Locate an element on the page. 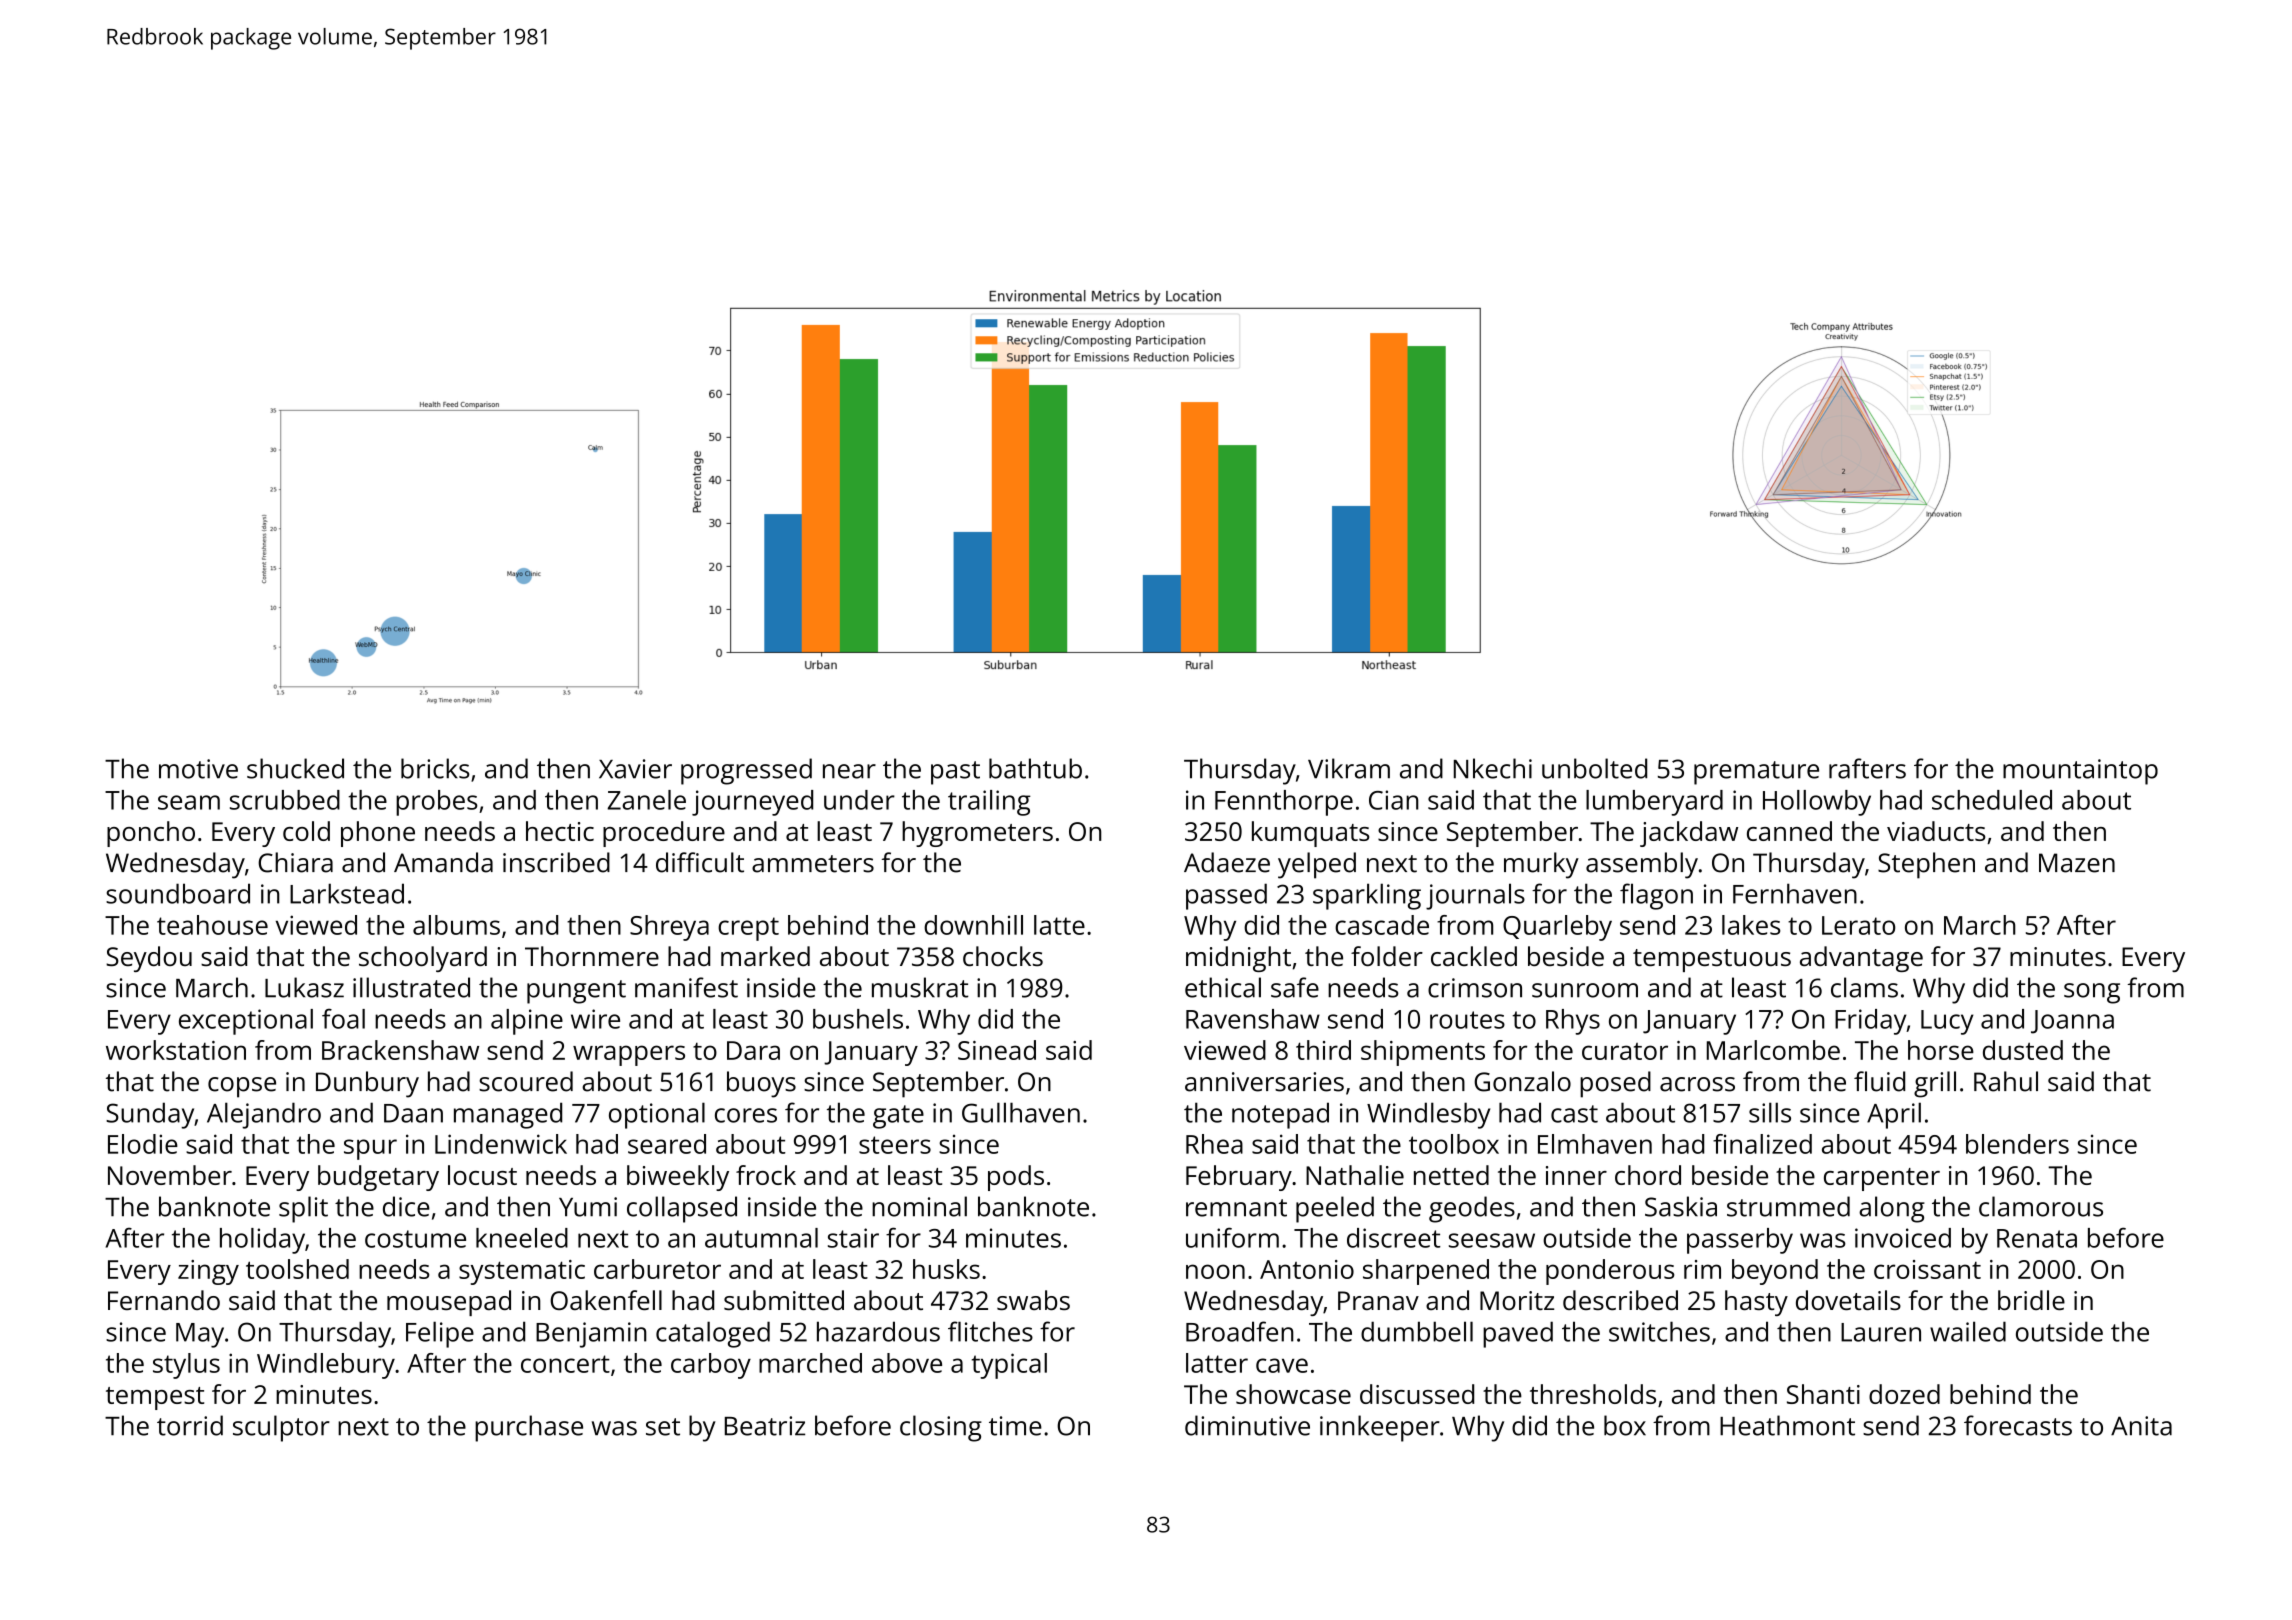 The image size is (2292, 1620). mountaintop is located at coordinates (2080, 772).
